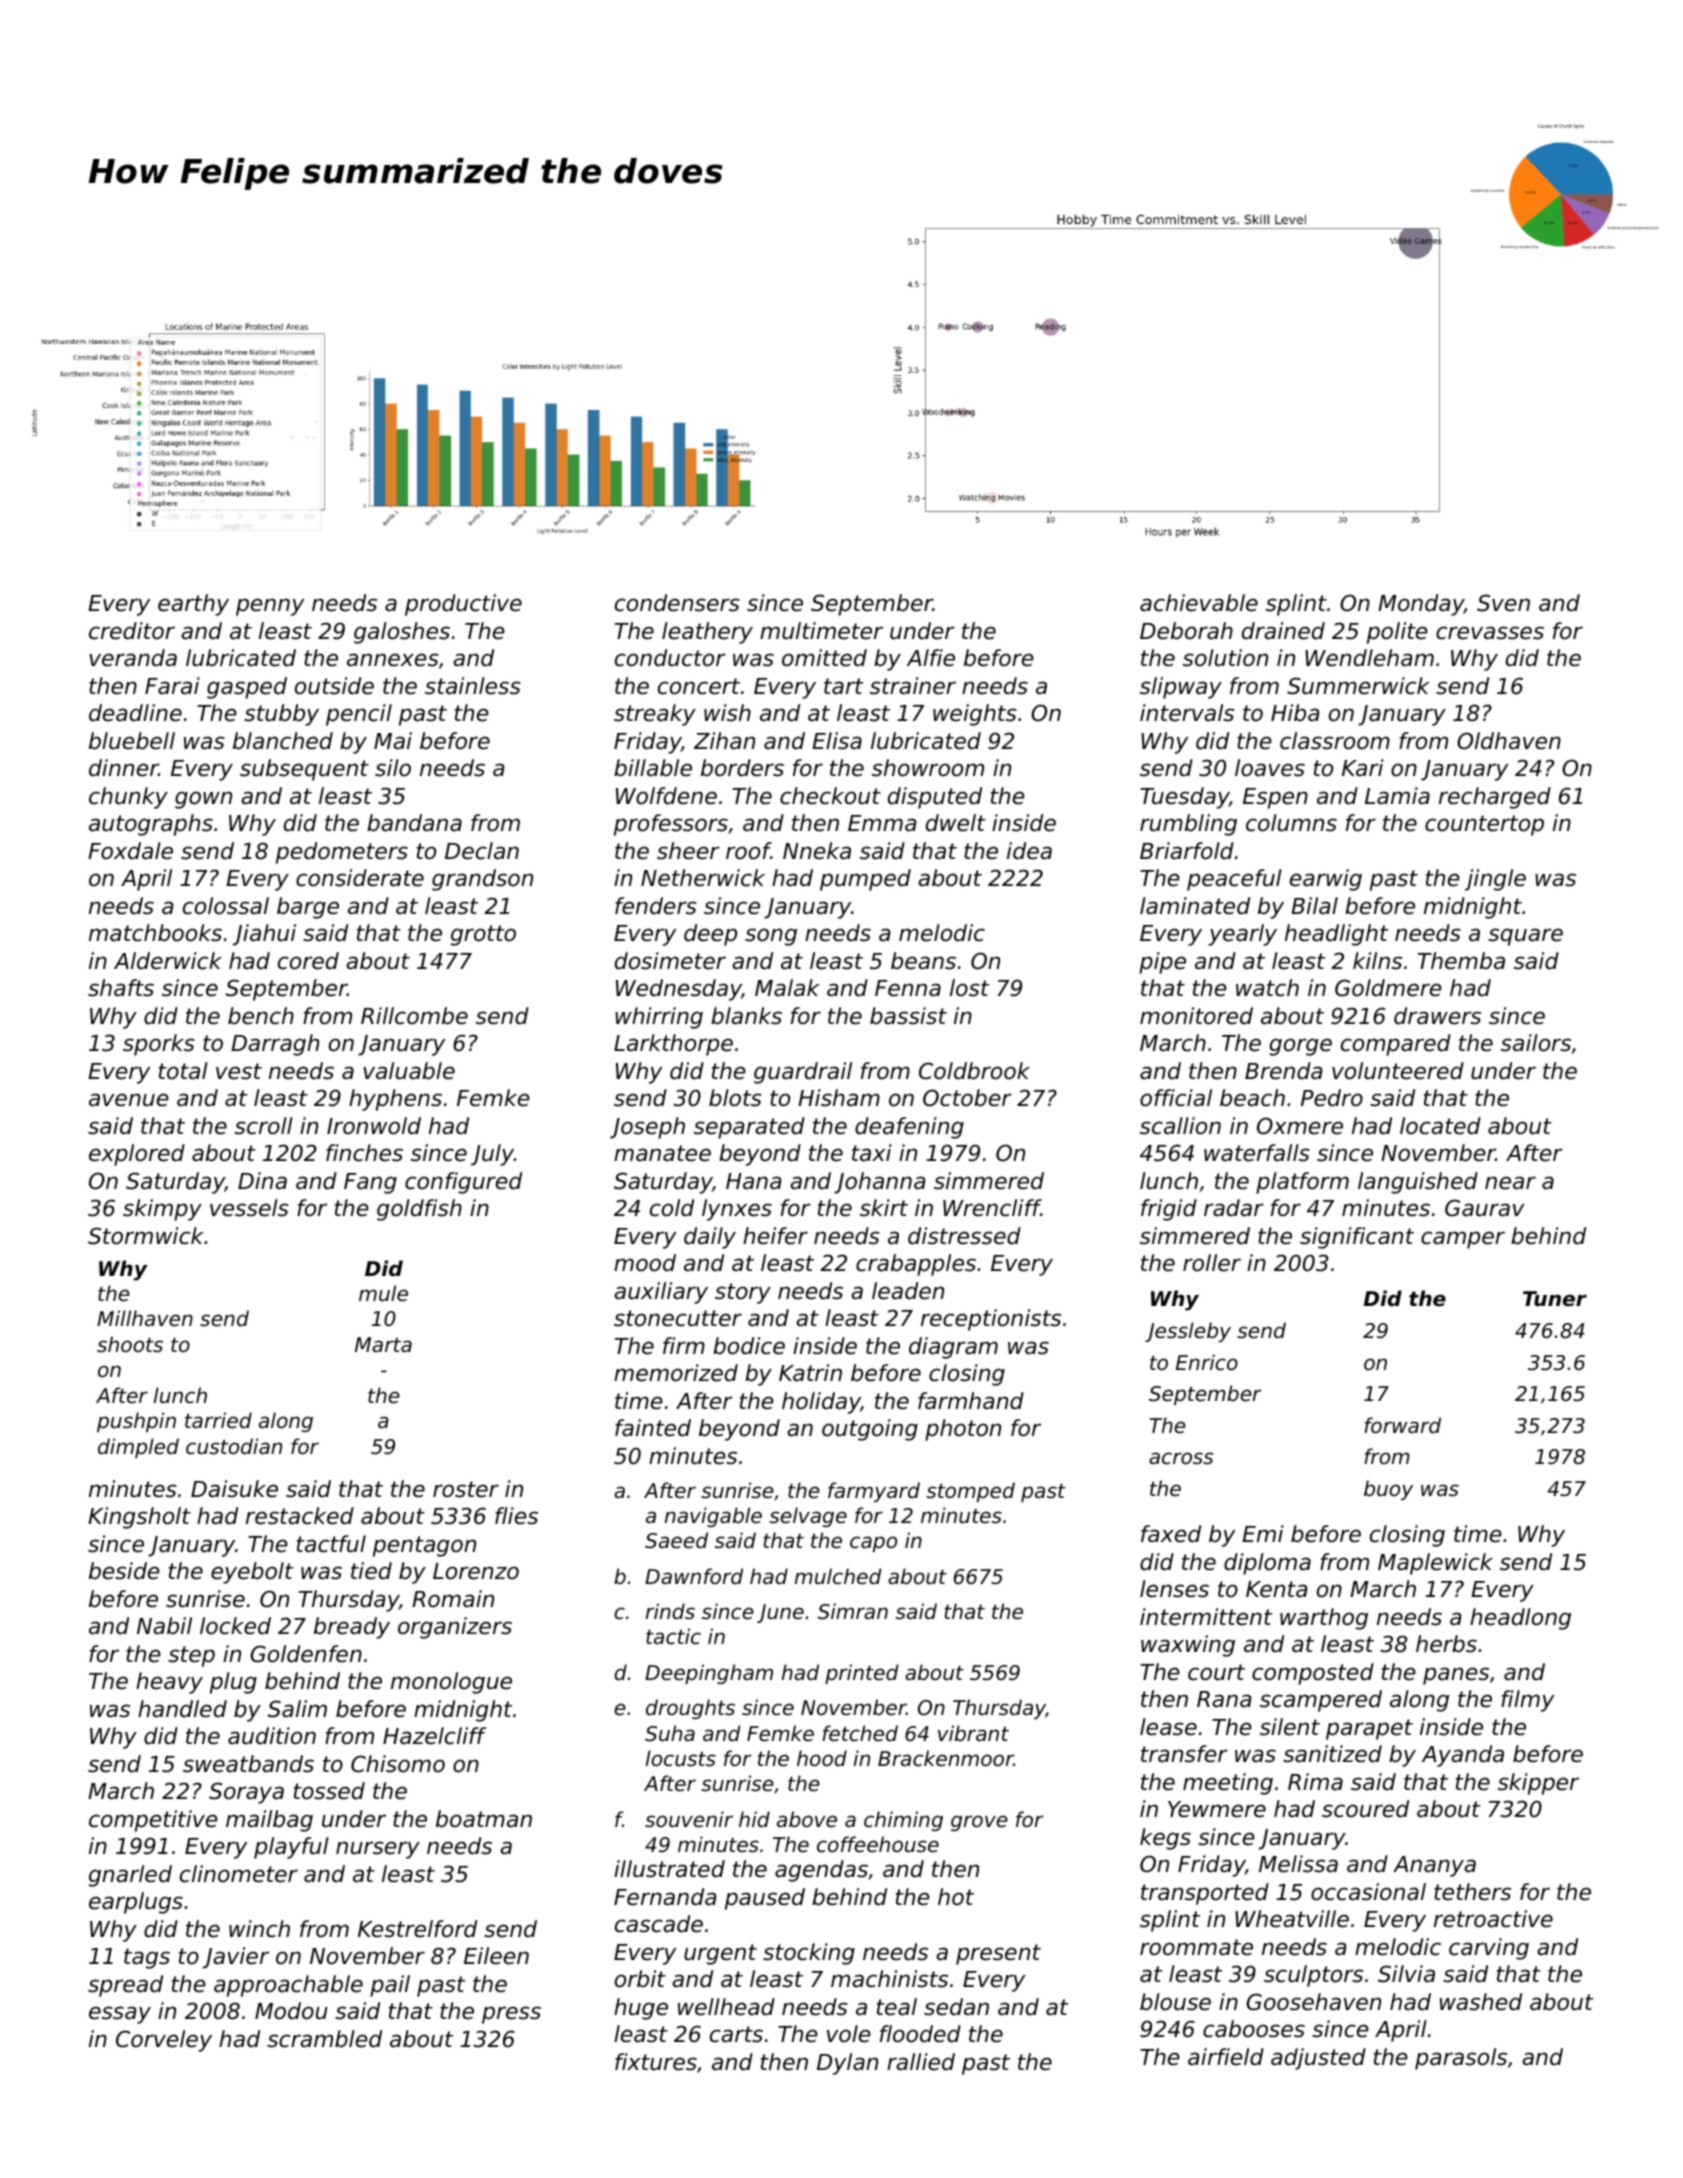  What do you see at coordinates (1525, 937) in the document?
I see `square` at bounding box center [1525, 937].
